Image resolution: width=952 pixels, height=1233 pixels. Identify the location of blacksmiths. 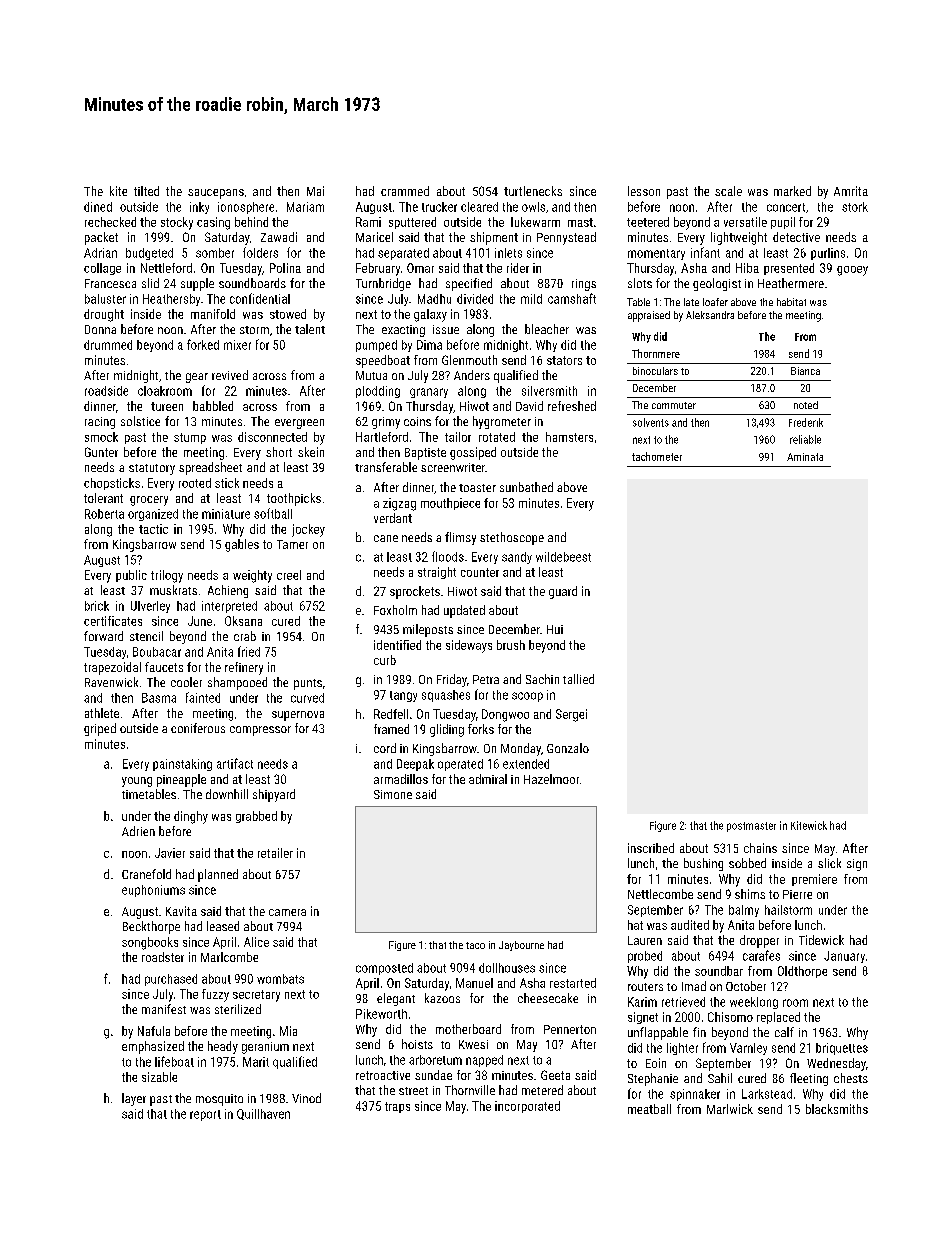
(837, 1109).
